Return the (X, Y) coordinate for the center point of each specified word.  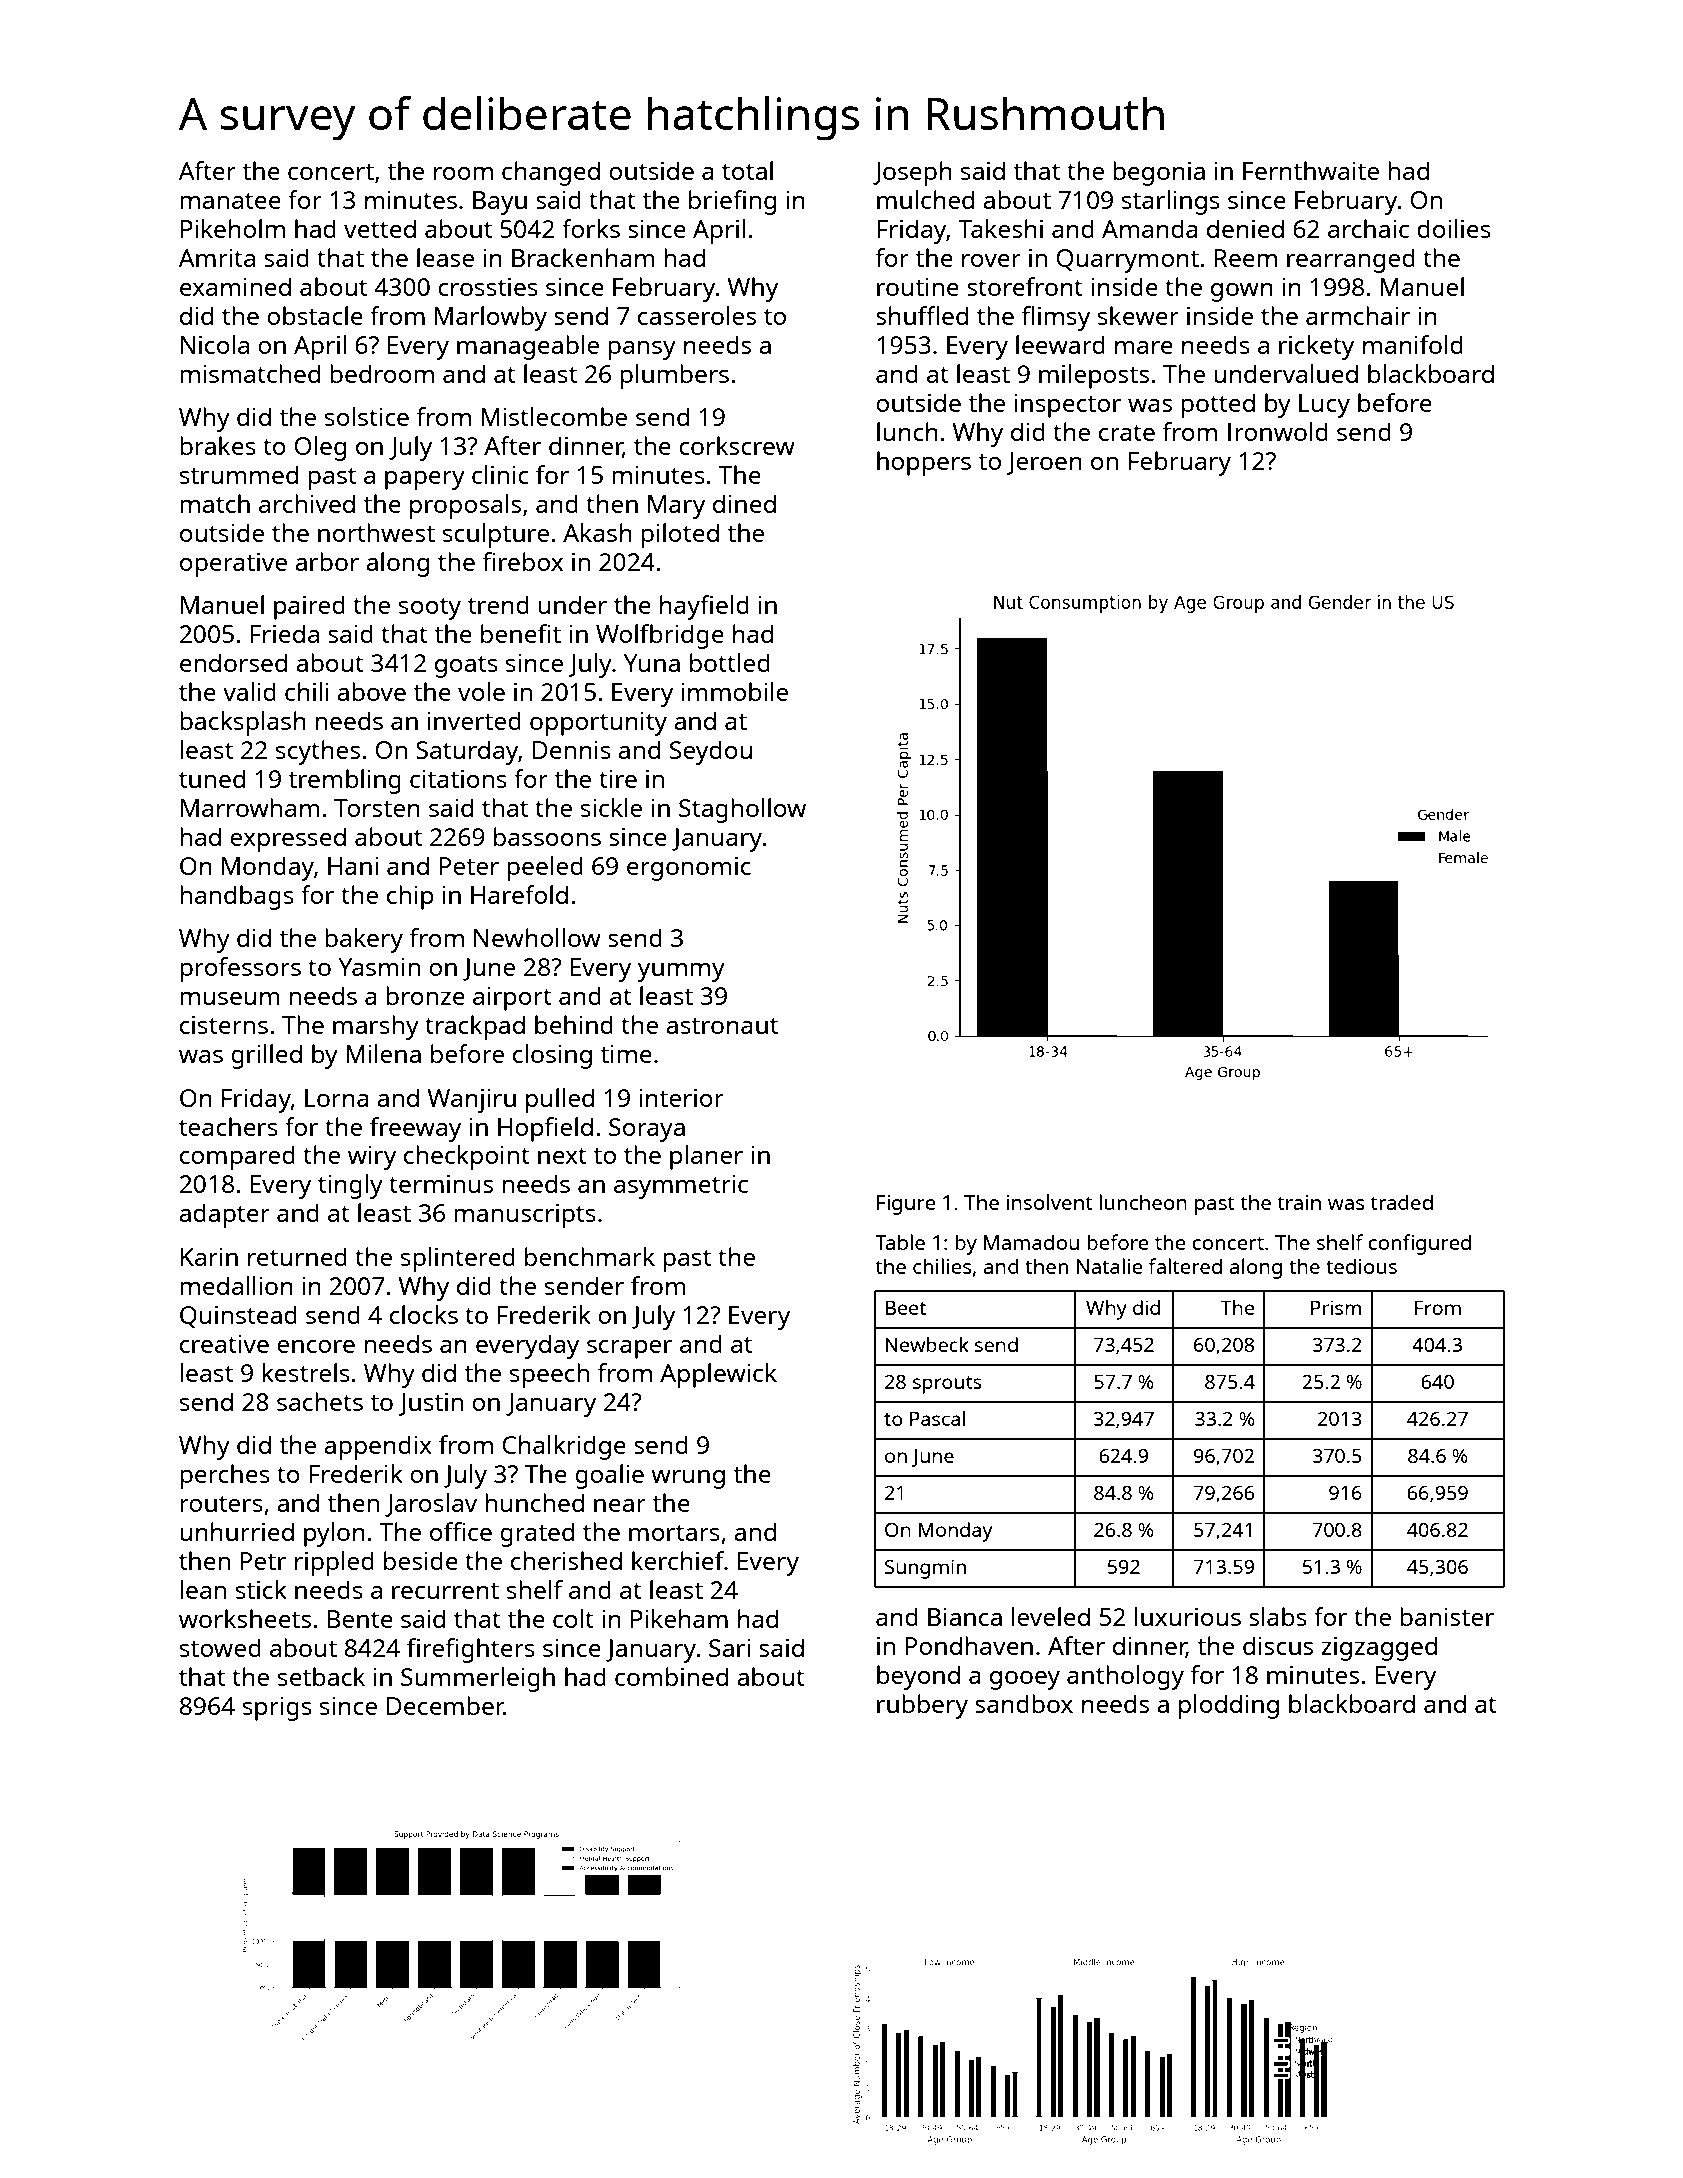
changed (551, 173)
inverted (474, 720)
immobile (734, 691)
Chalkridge (564, 1447)
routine (918, 287)
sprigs (277, 1709)
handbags (237, 897)
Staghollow (742, 810)
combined (671, 1676)
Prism (1336, 1307)
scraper (629, 1349)
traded (1402, 1202)
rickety (1316, 347)
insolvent (1049, 1202)
